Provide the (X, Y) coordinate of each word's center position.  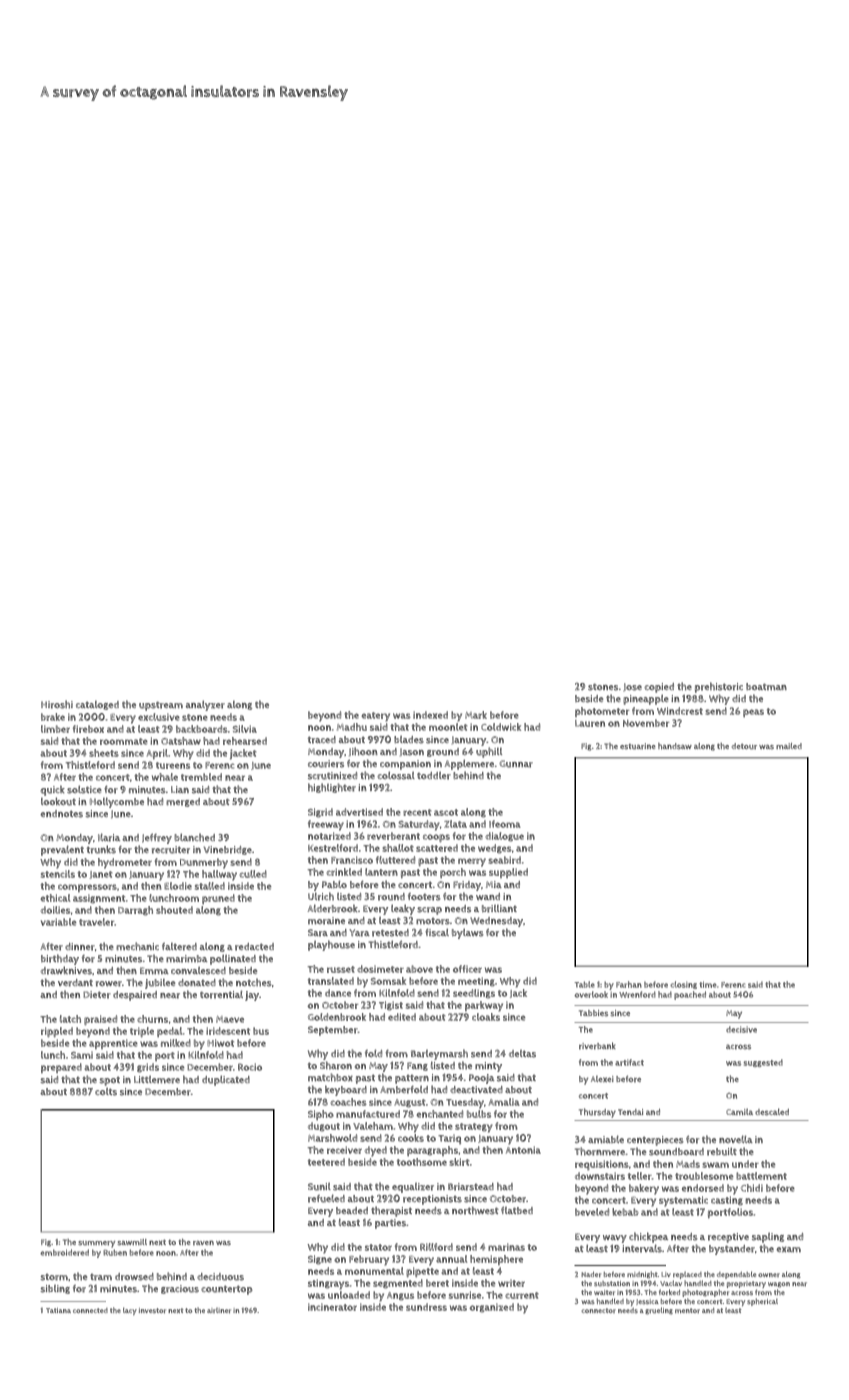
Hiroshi (57, 704)
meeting (476, 982)
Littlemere (157, 1080)
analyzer (205, 705)
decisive (741, 1029)
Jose (633, 687)
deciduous (220, 1277)
